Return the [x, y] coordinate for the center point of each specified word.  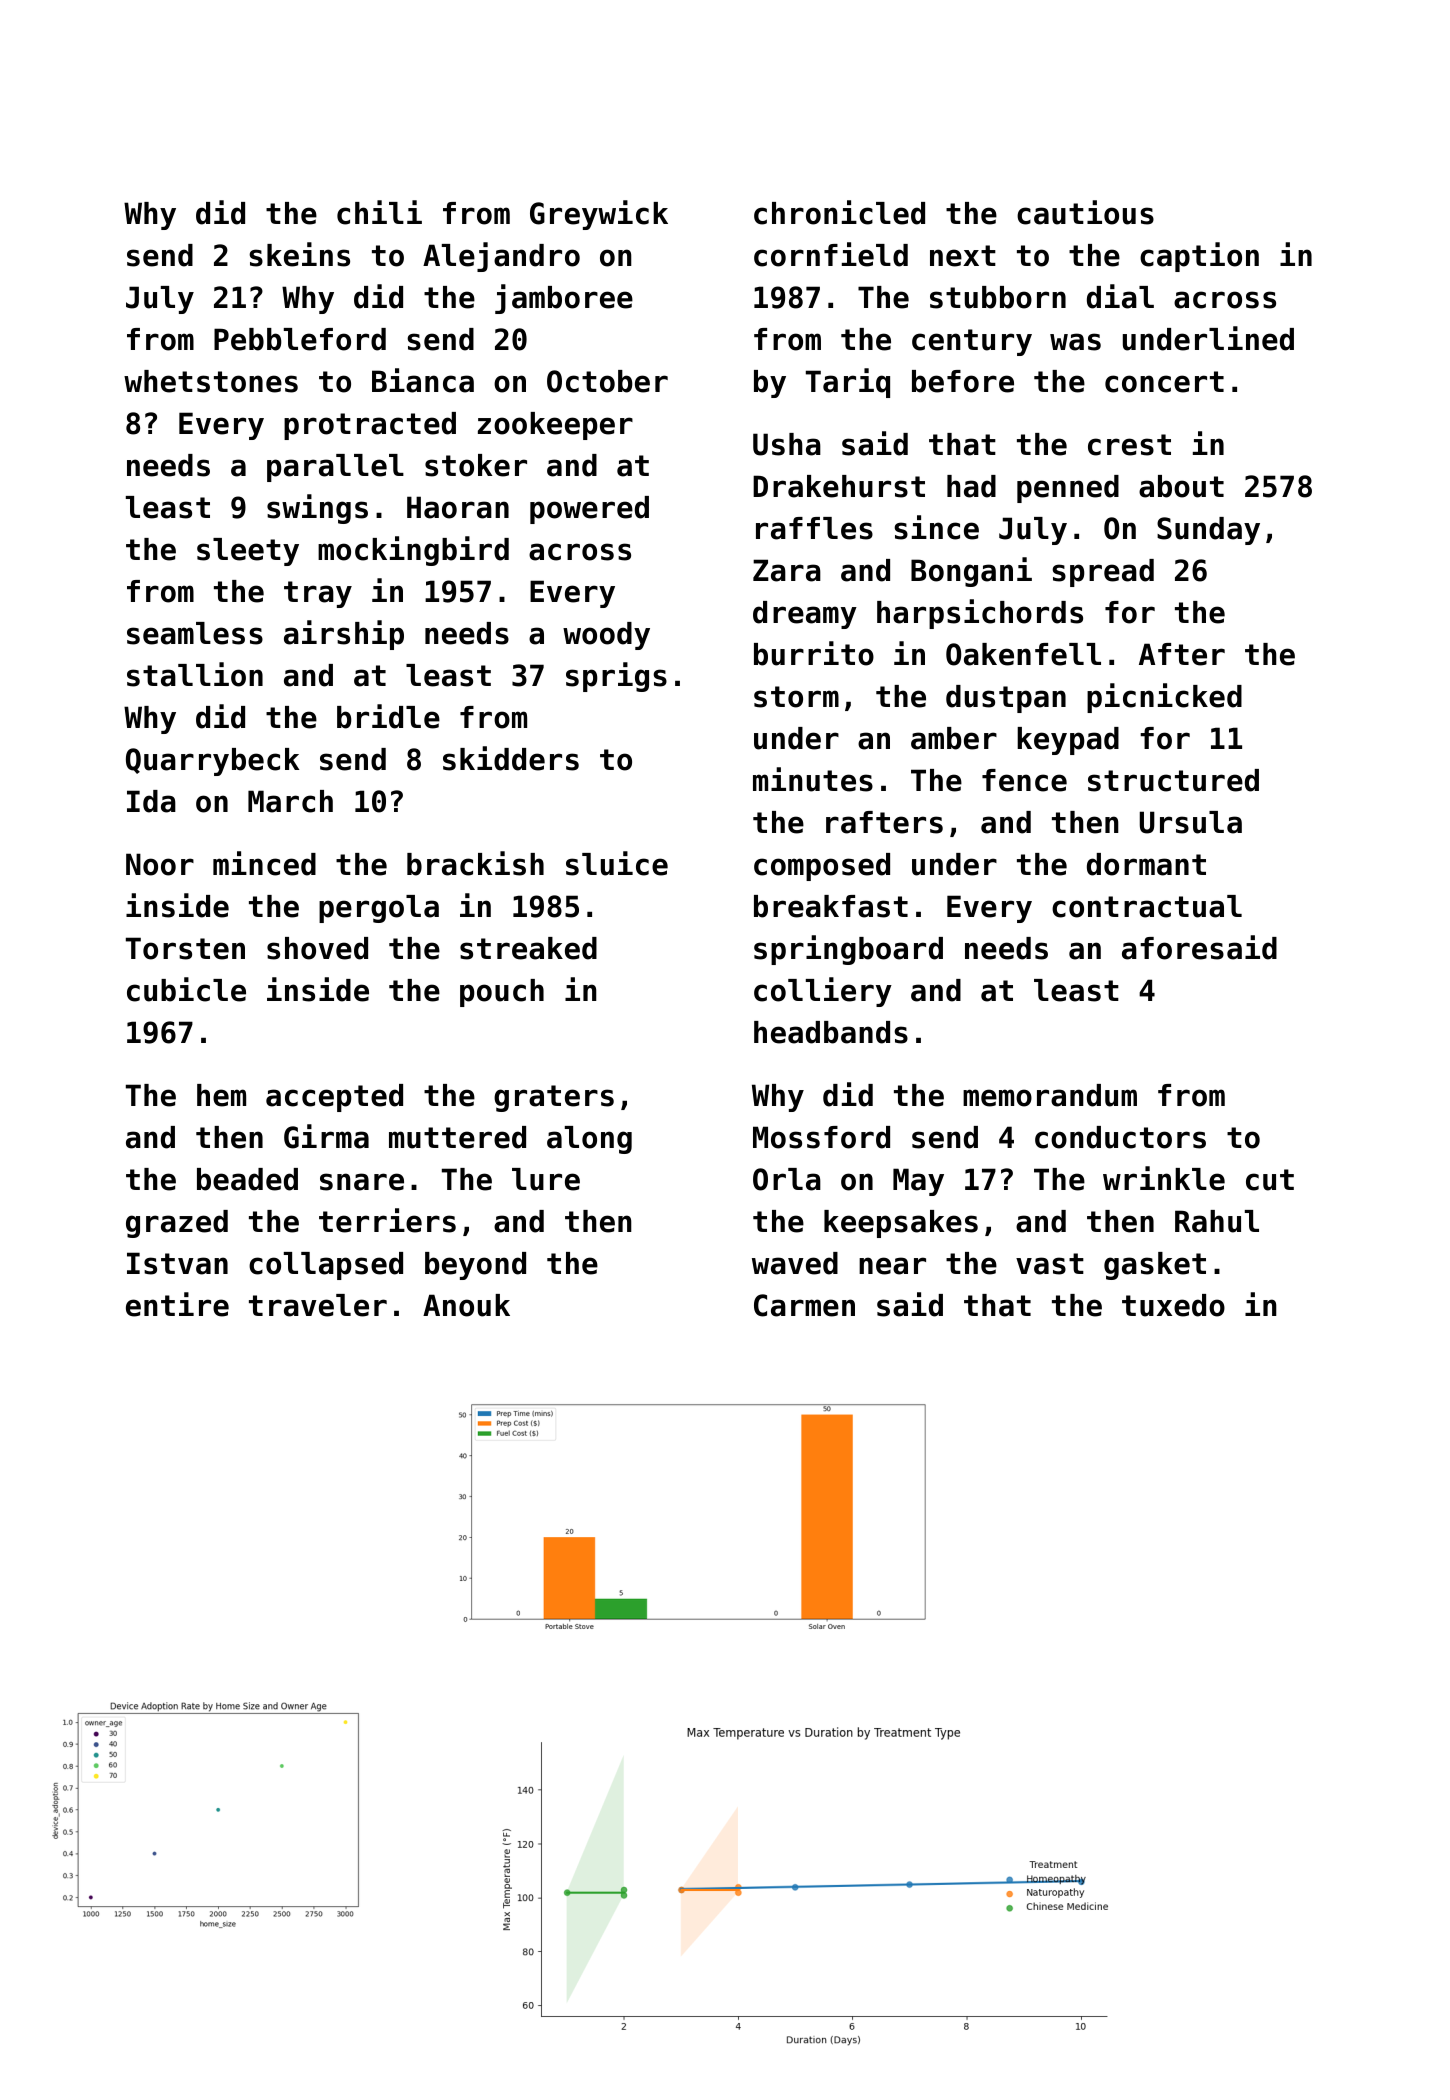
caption [1199, 257]
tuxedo [1173, 1305]
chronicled [839, 212]
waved [795, 1263]
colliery [823, 992]
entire [177, 1304]
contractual [1147, 906]
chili [379, 212]
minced [264, 863]
